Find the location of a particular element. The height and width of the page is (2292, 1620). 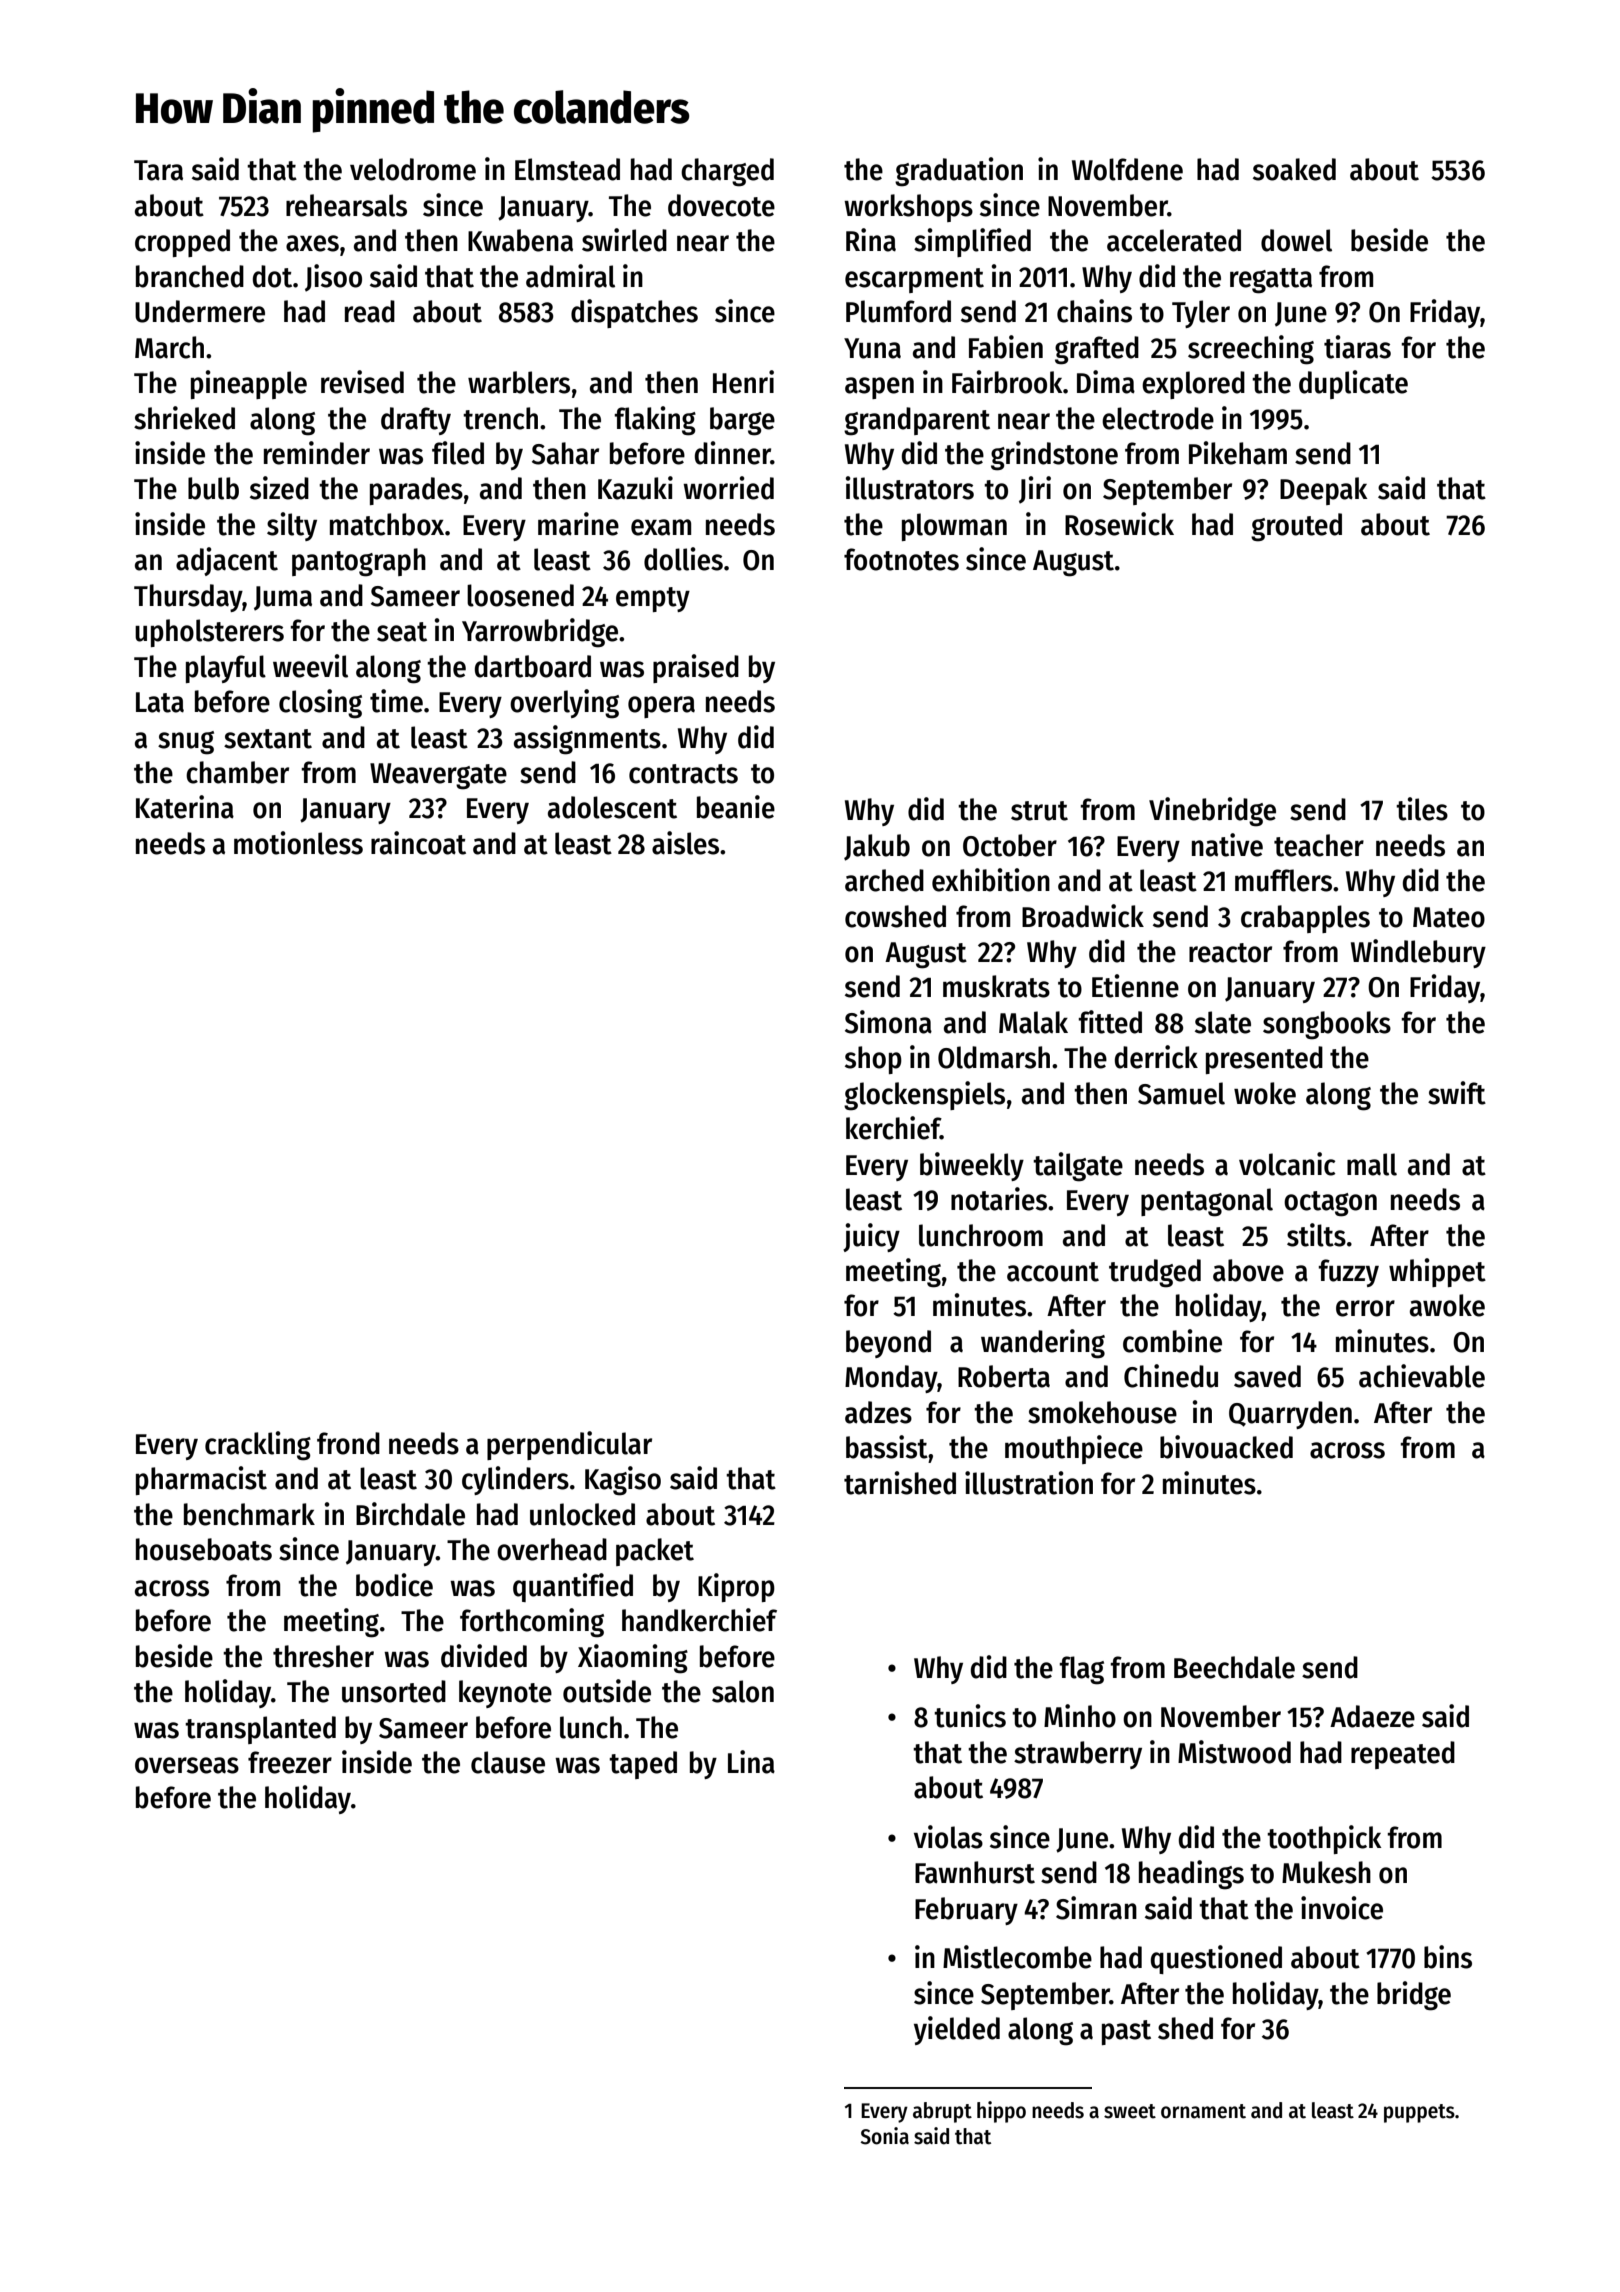

velodrome is located at coordinates (413, 169).
